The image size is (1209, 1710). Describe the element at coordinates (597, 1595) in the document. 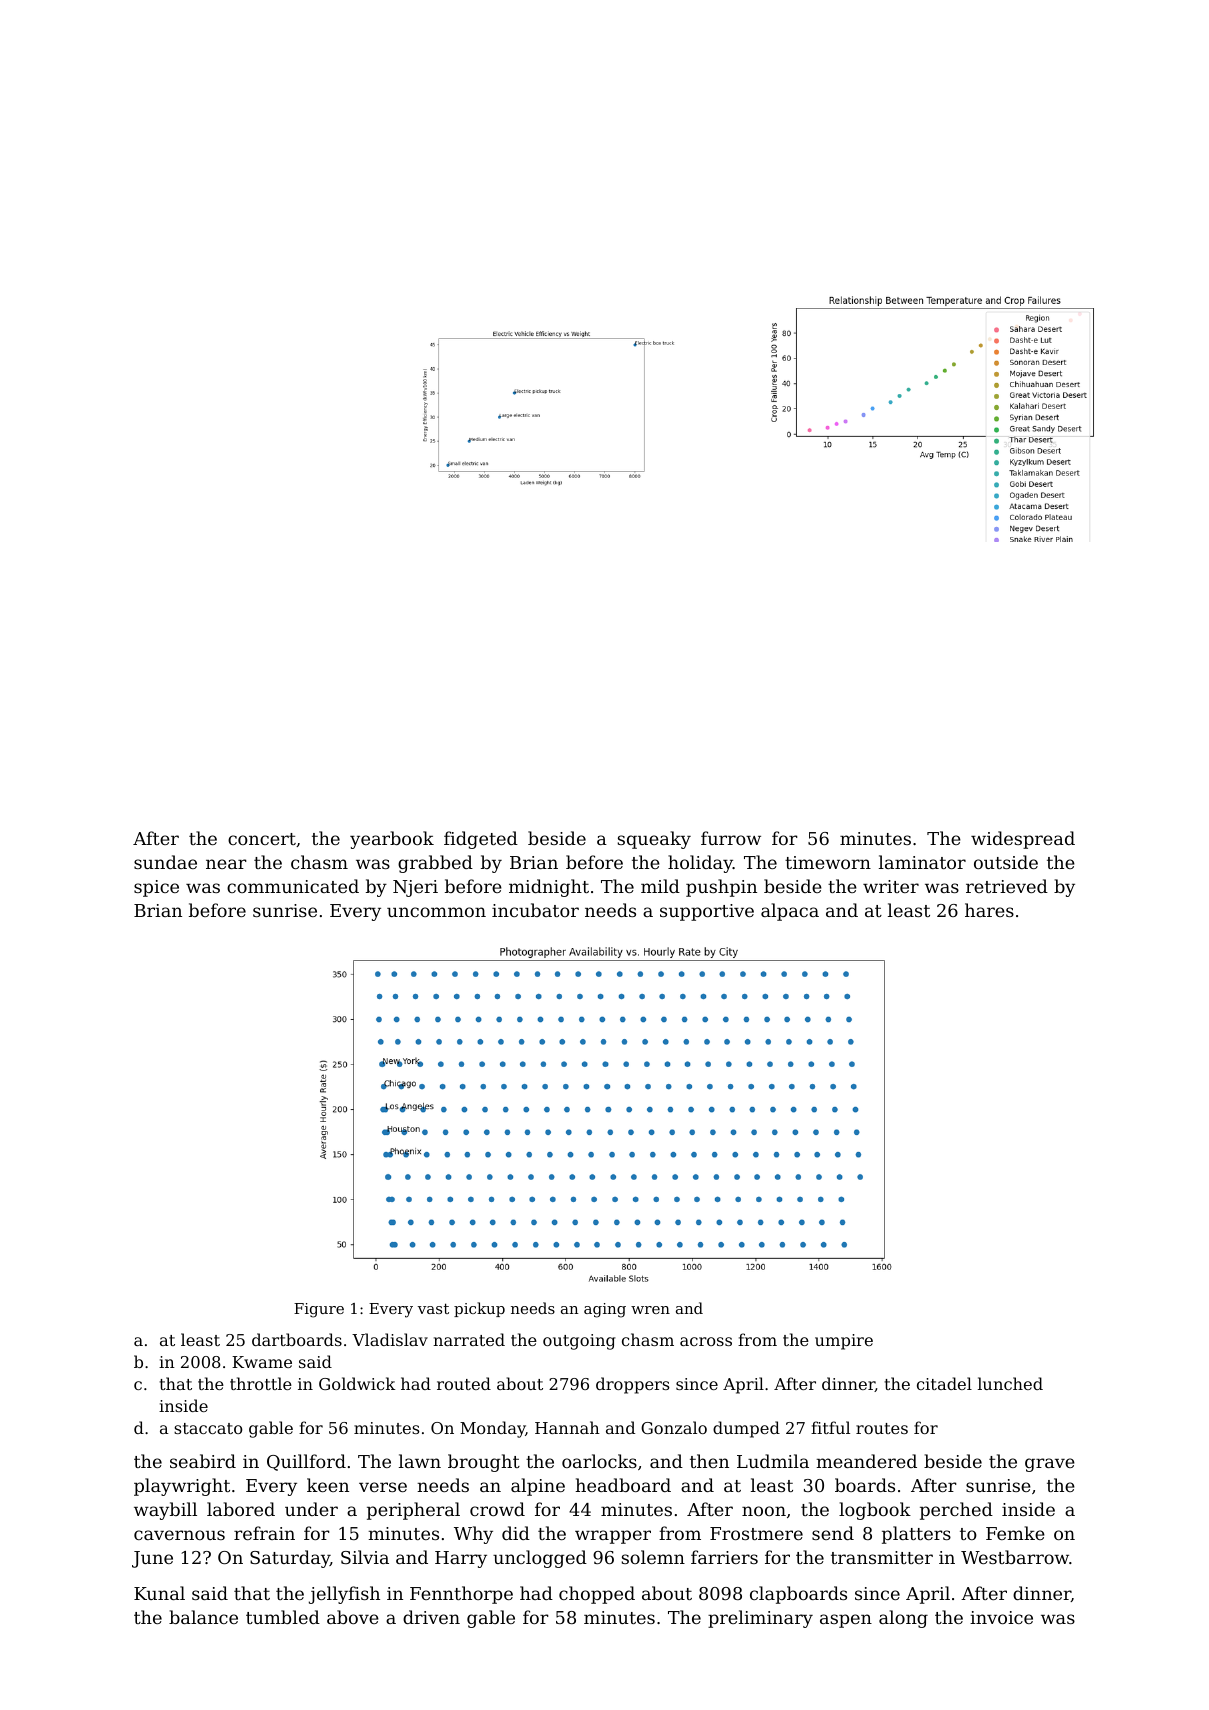

I see `chopped` at that location.
